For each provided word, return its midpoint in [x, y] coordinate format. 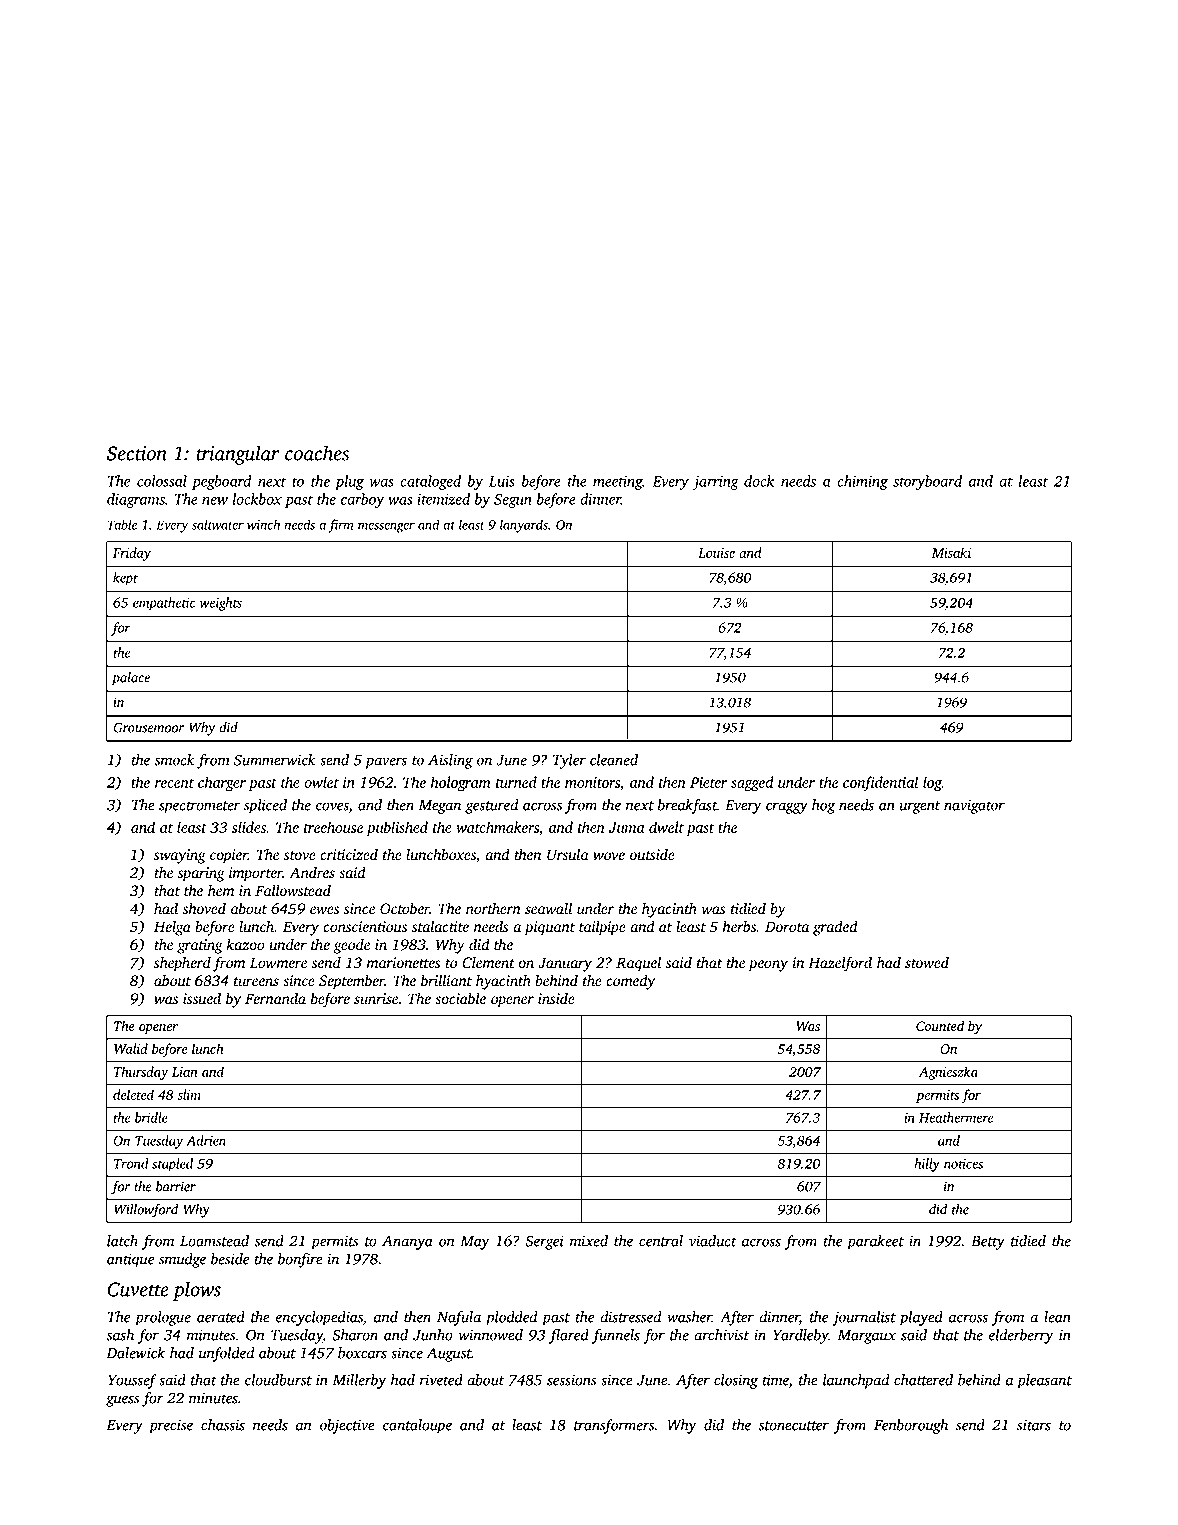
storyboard [927, 482]
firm [340, 526]
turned [516, 782]
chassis [223, 1425]
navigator [974, 806]
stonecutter [794, 1426]
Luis [502, 481]
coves [332, 807]
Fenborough [911, 1426]
